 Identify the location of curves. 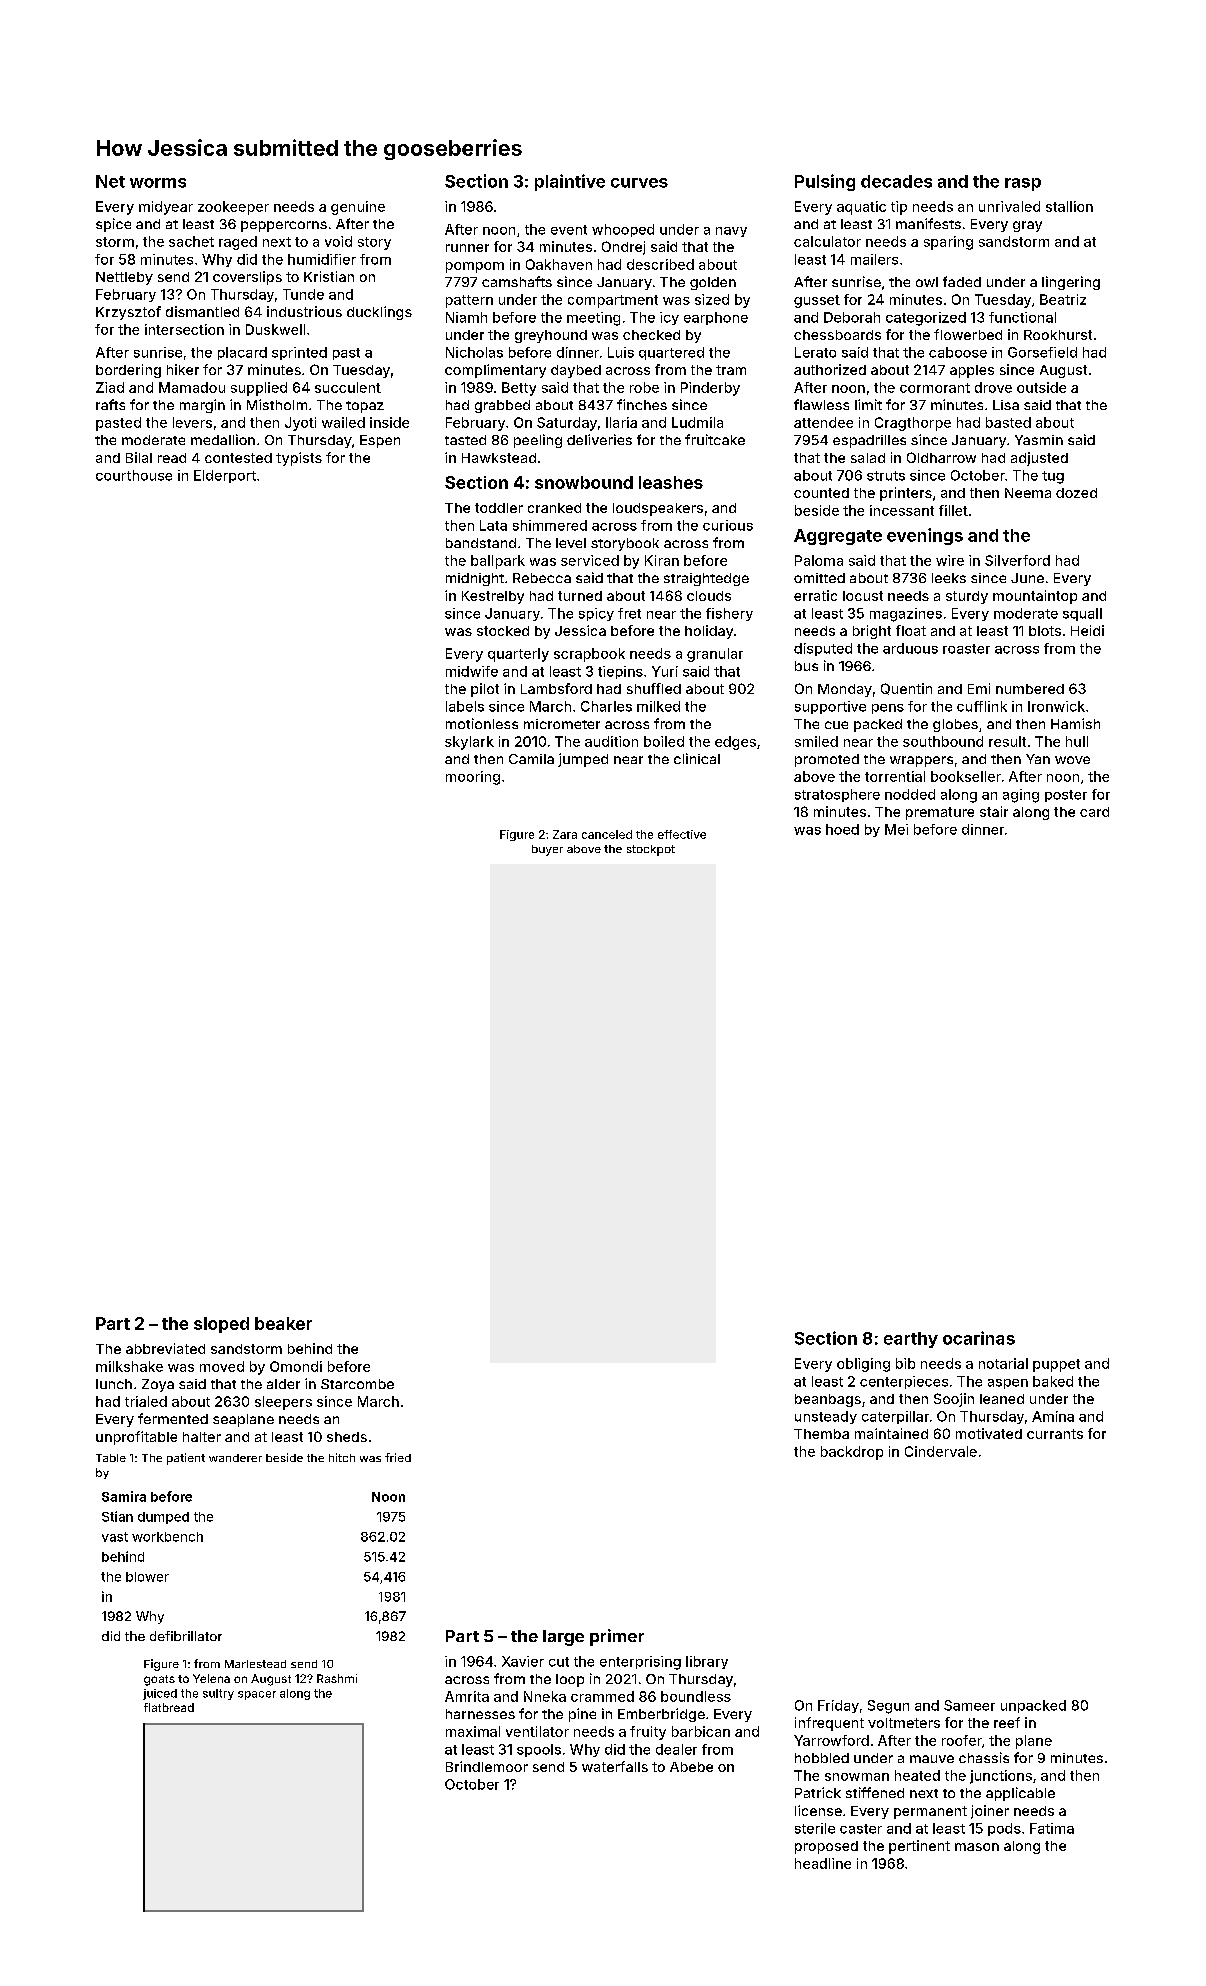
(639, 183).
